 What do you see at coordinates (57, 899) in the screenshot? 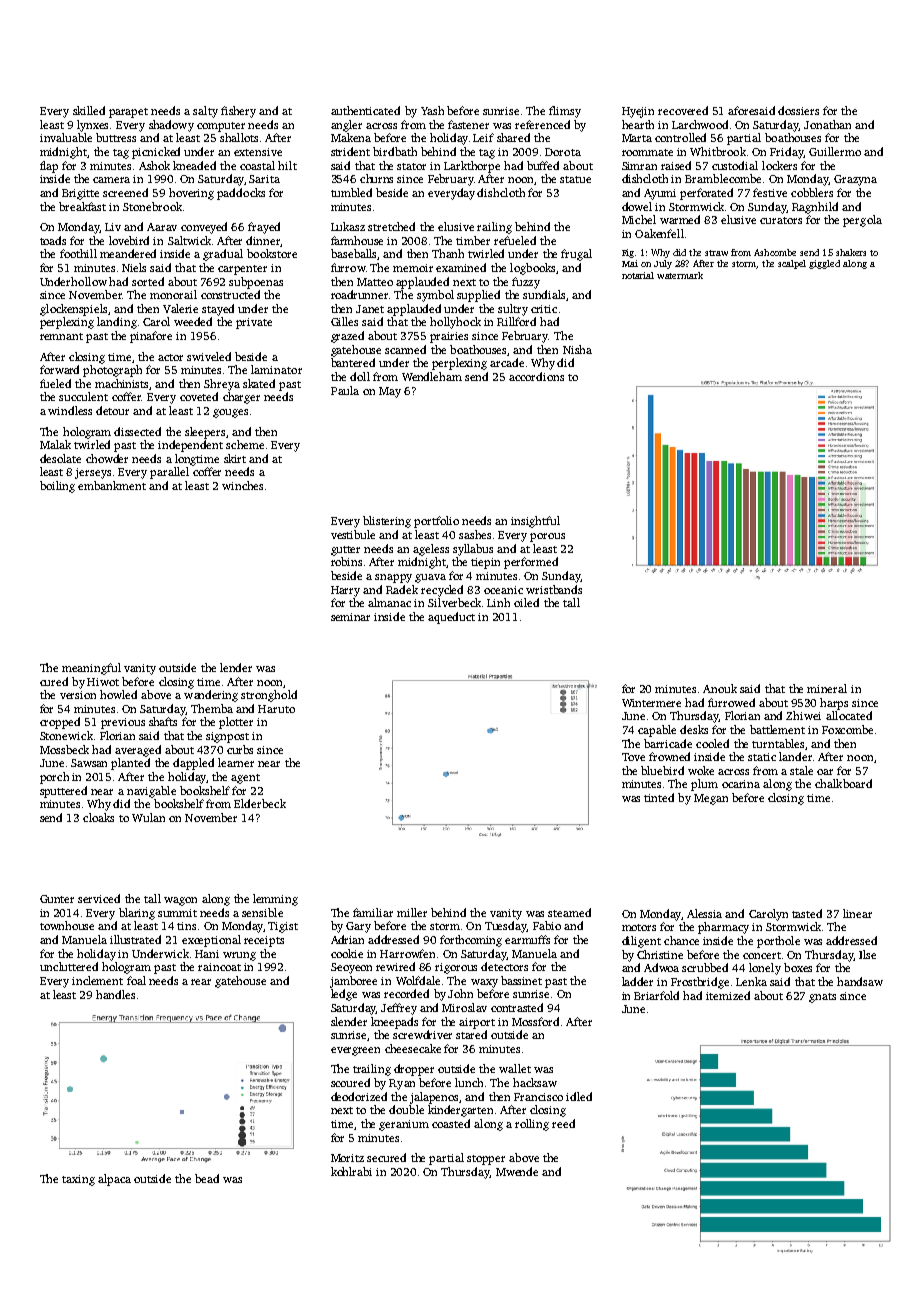
I see `Gunter` at bounding box center [57, 899].
